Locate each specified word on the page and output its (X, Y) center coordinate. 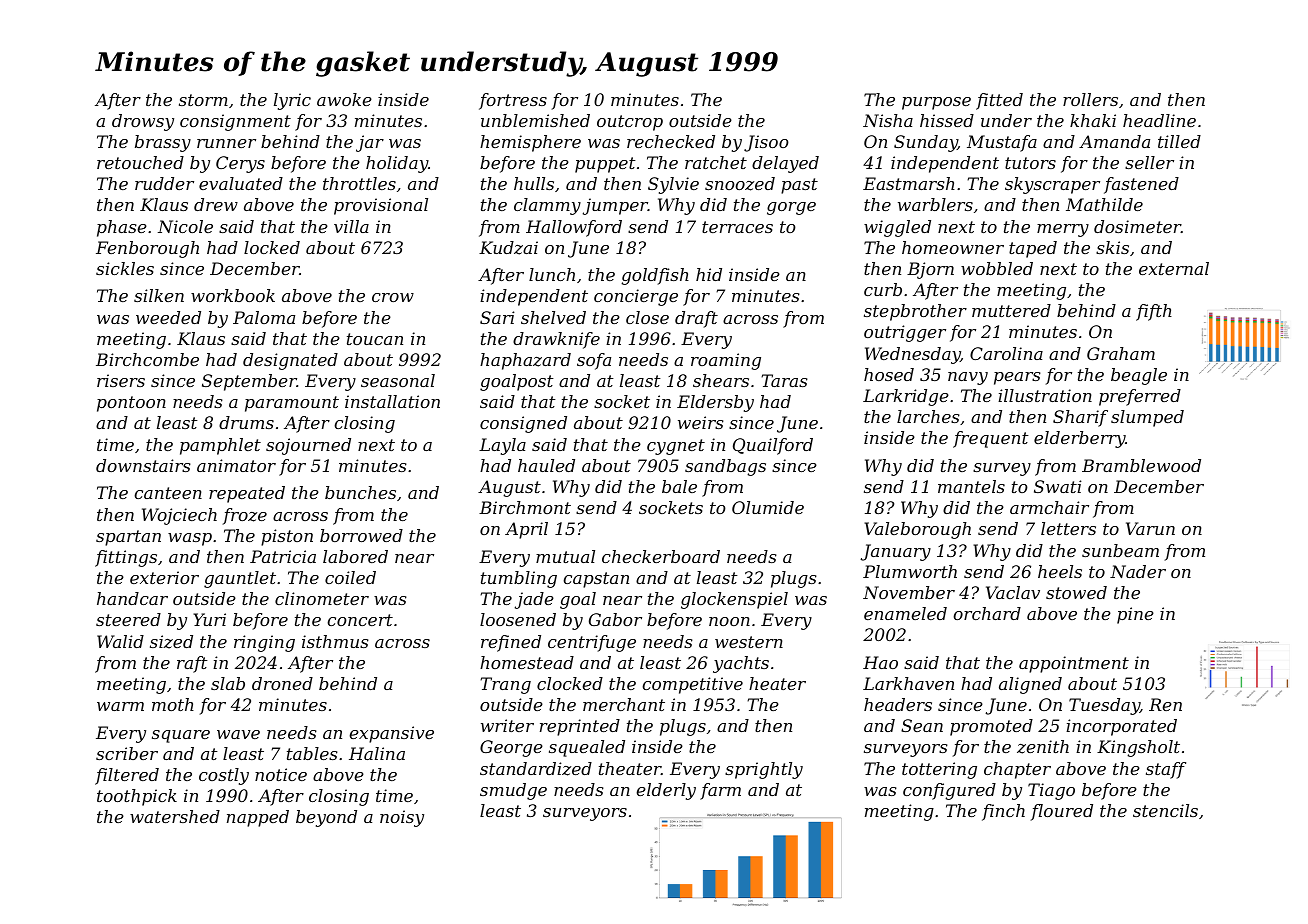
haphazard (525, 361)
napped (258, 818)
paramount (292, 404)
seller (1149, 162)
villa (351, 226)
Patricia (283, 556)
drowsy (143, 122)
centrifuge (592, 643)
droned (282, 683)
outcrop (630, 123)
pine (1135, 615)
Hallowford (574, 228)
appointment (1074, 664)
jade (534, 600)
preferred (1140, 397)
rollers (1090, 99)
